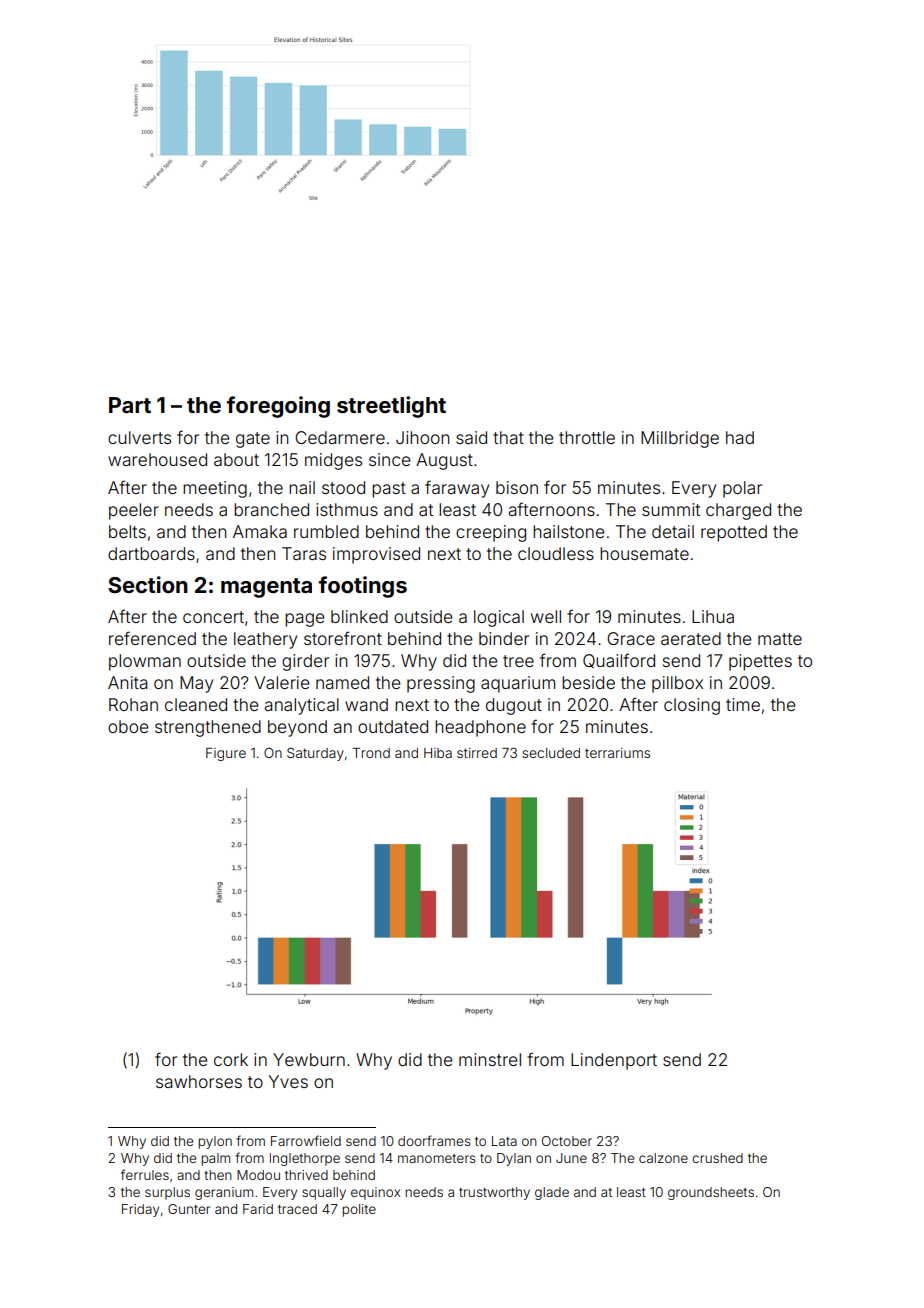 Image resolution: width=924 pixels, height=1308 pixels. I want to click on Millbridge, so click(680, 439).
